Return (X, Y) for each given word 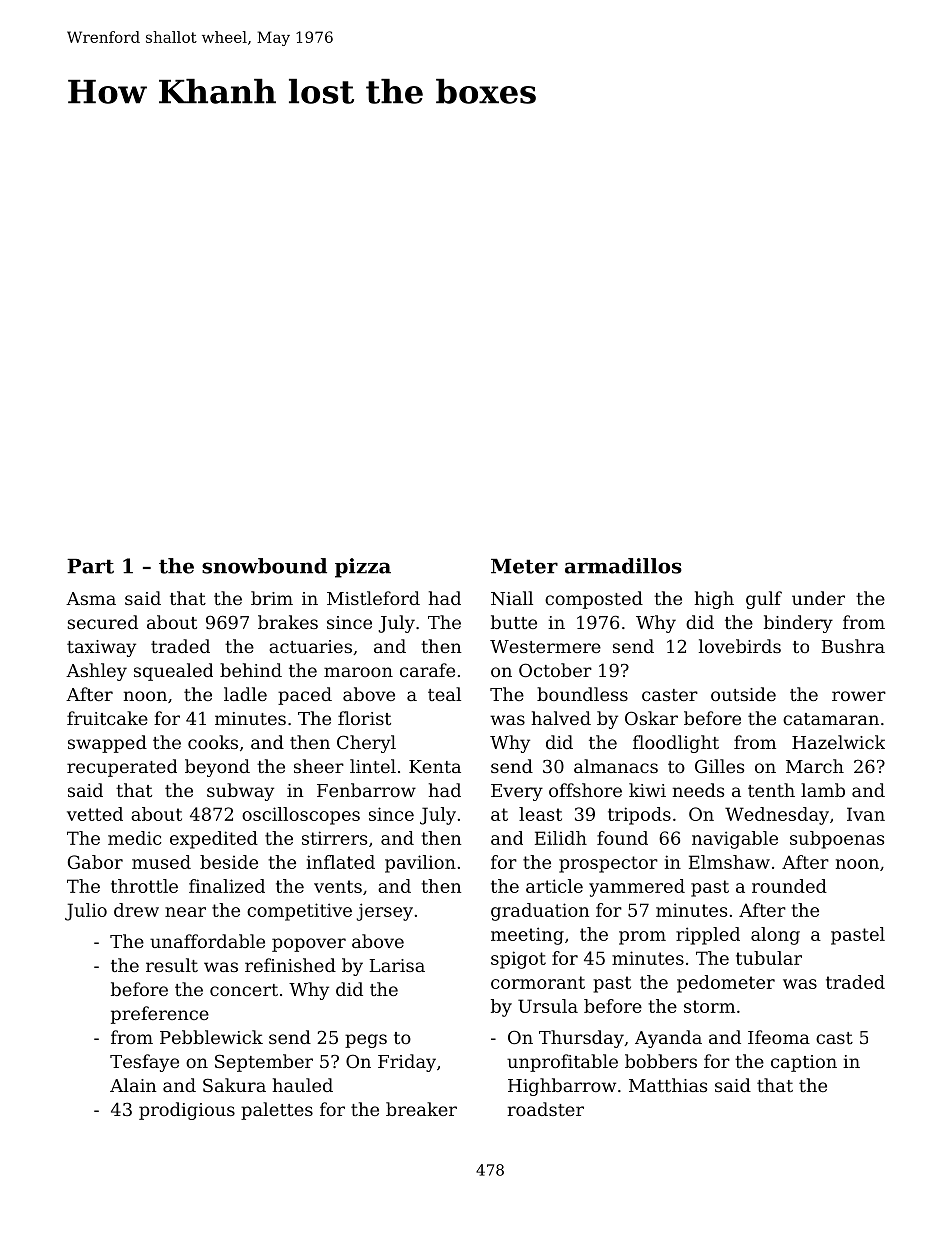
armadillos (623, 566)
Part (90, 566)
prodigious (187, 1111)
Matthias (668, 1085)
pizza (363, 568)
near (185, 912)
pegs (366, 1041)
